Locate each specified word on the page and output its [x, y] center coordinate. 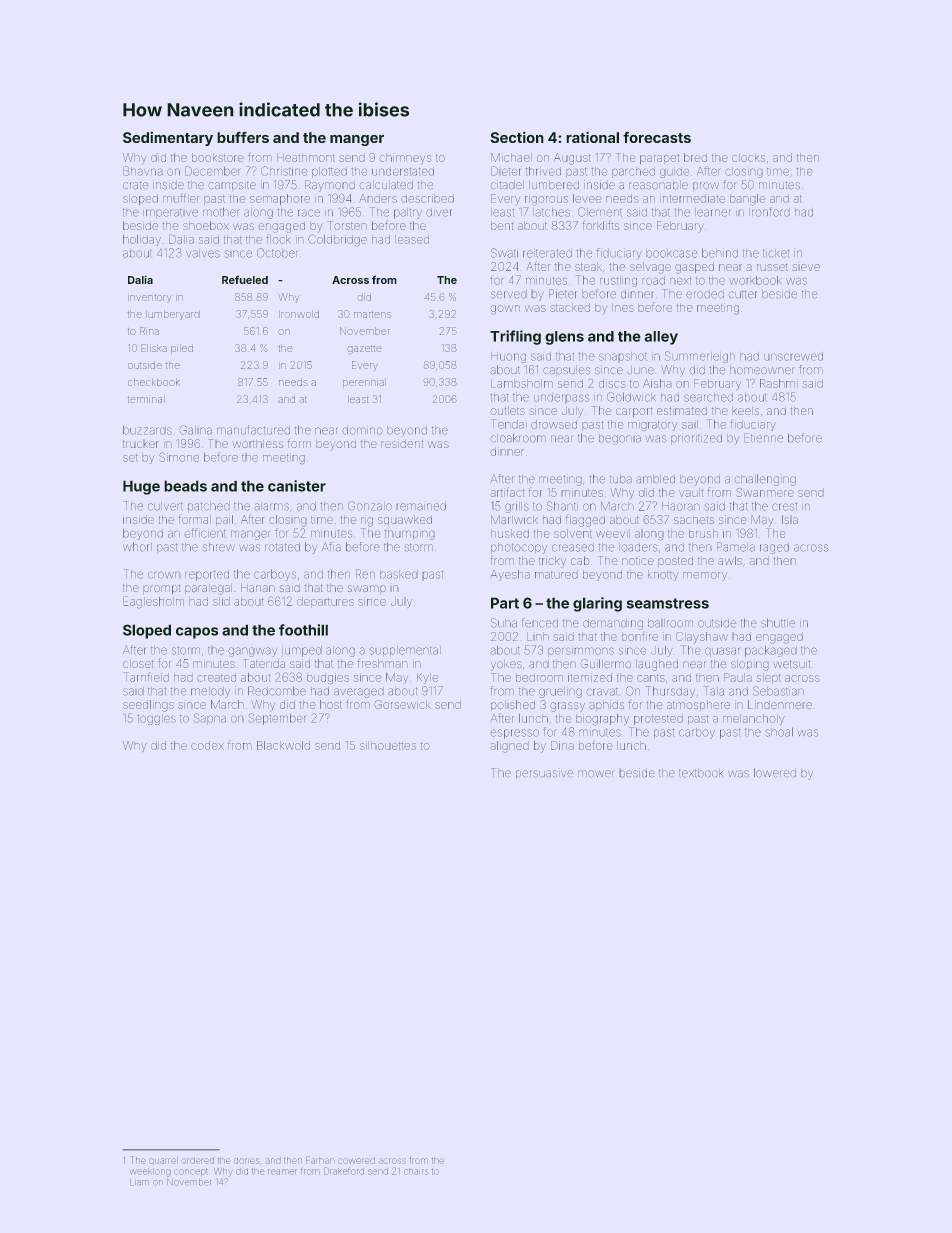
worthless [257, 444]
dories [246, 1160]
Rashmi [779, 383]
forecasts [657, 137]
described [427, 198]
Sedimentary [168, 139]
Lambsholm [522, 383]
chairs [416, 1171]
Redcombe [277, 691]
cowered [356, 1160]
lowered [775, 773]
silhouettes [388, 745]
